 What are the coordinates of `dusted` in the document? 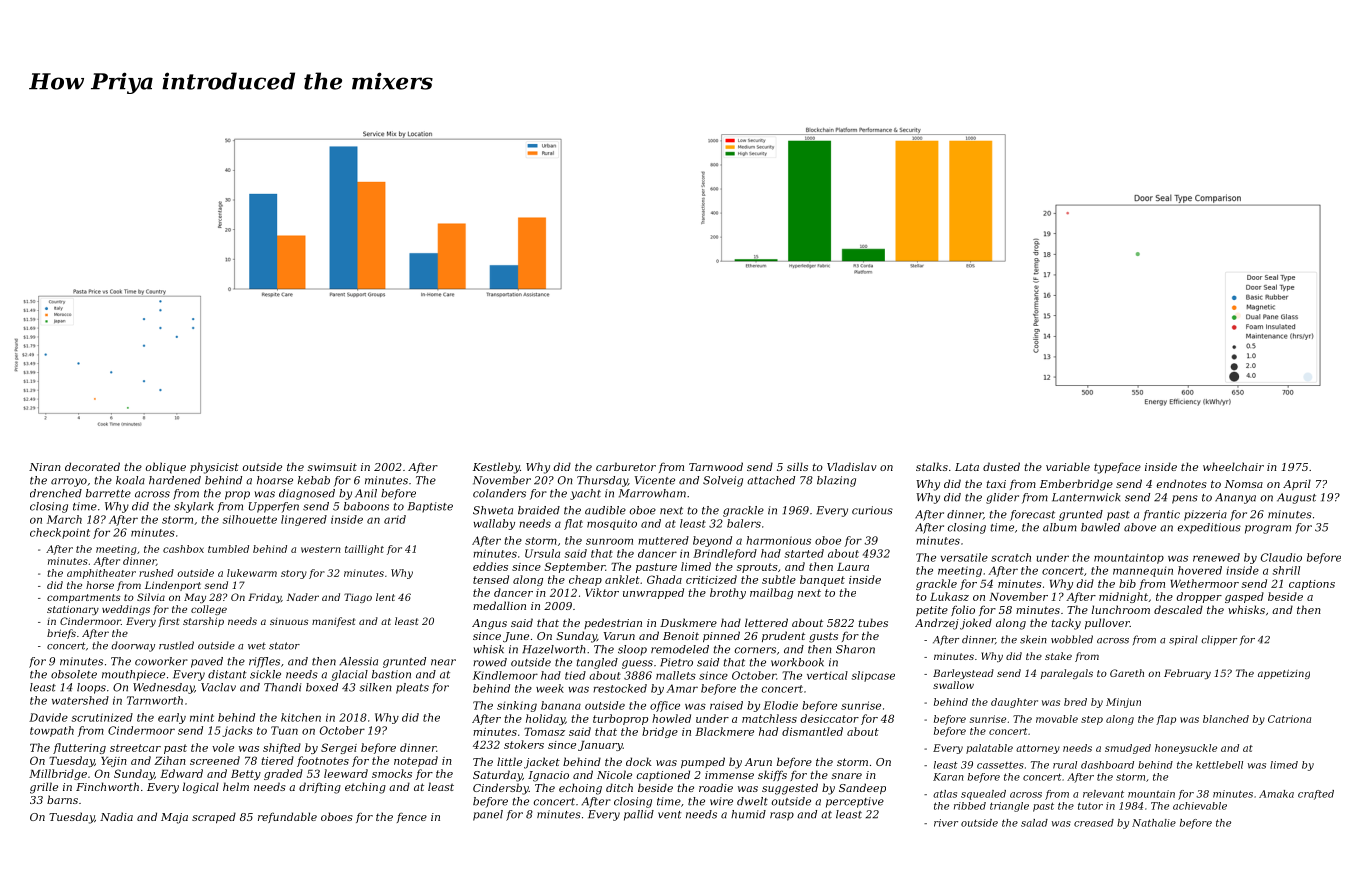 It's located at (1001, 466).
